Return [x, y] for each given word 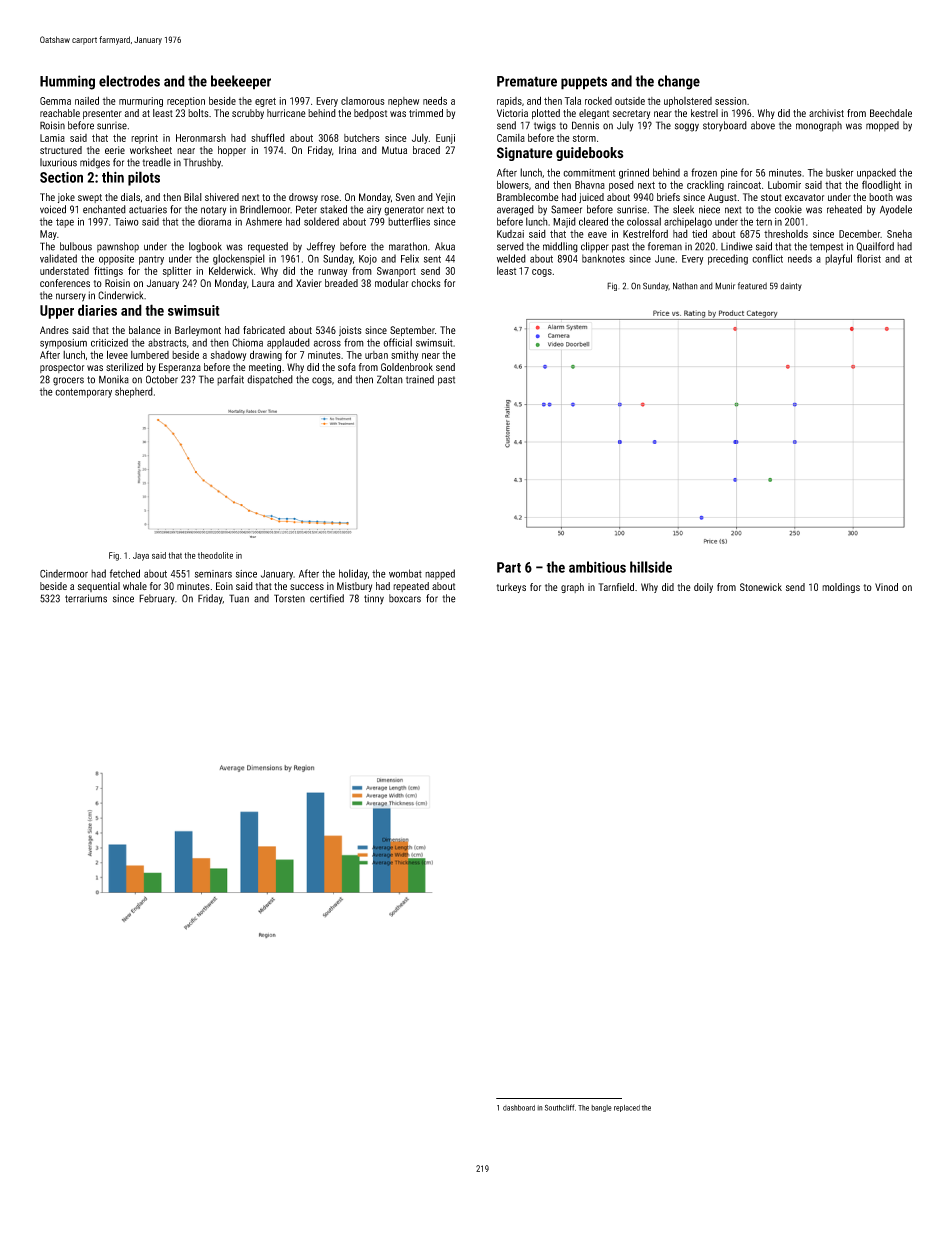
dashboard [519, 1108]
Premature [527, 81]
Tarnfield [616, 587]
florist [869, 258]
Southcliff [559, 1107]
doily [703, 588]
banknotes [603, 258]
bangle [601, 1108]
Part [509, 567]
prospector [62, 368]
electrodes [129, 81]
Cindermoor [64, 573]
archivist [826, 113]
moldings [841, 588]
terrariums [86, 598]
